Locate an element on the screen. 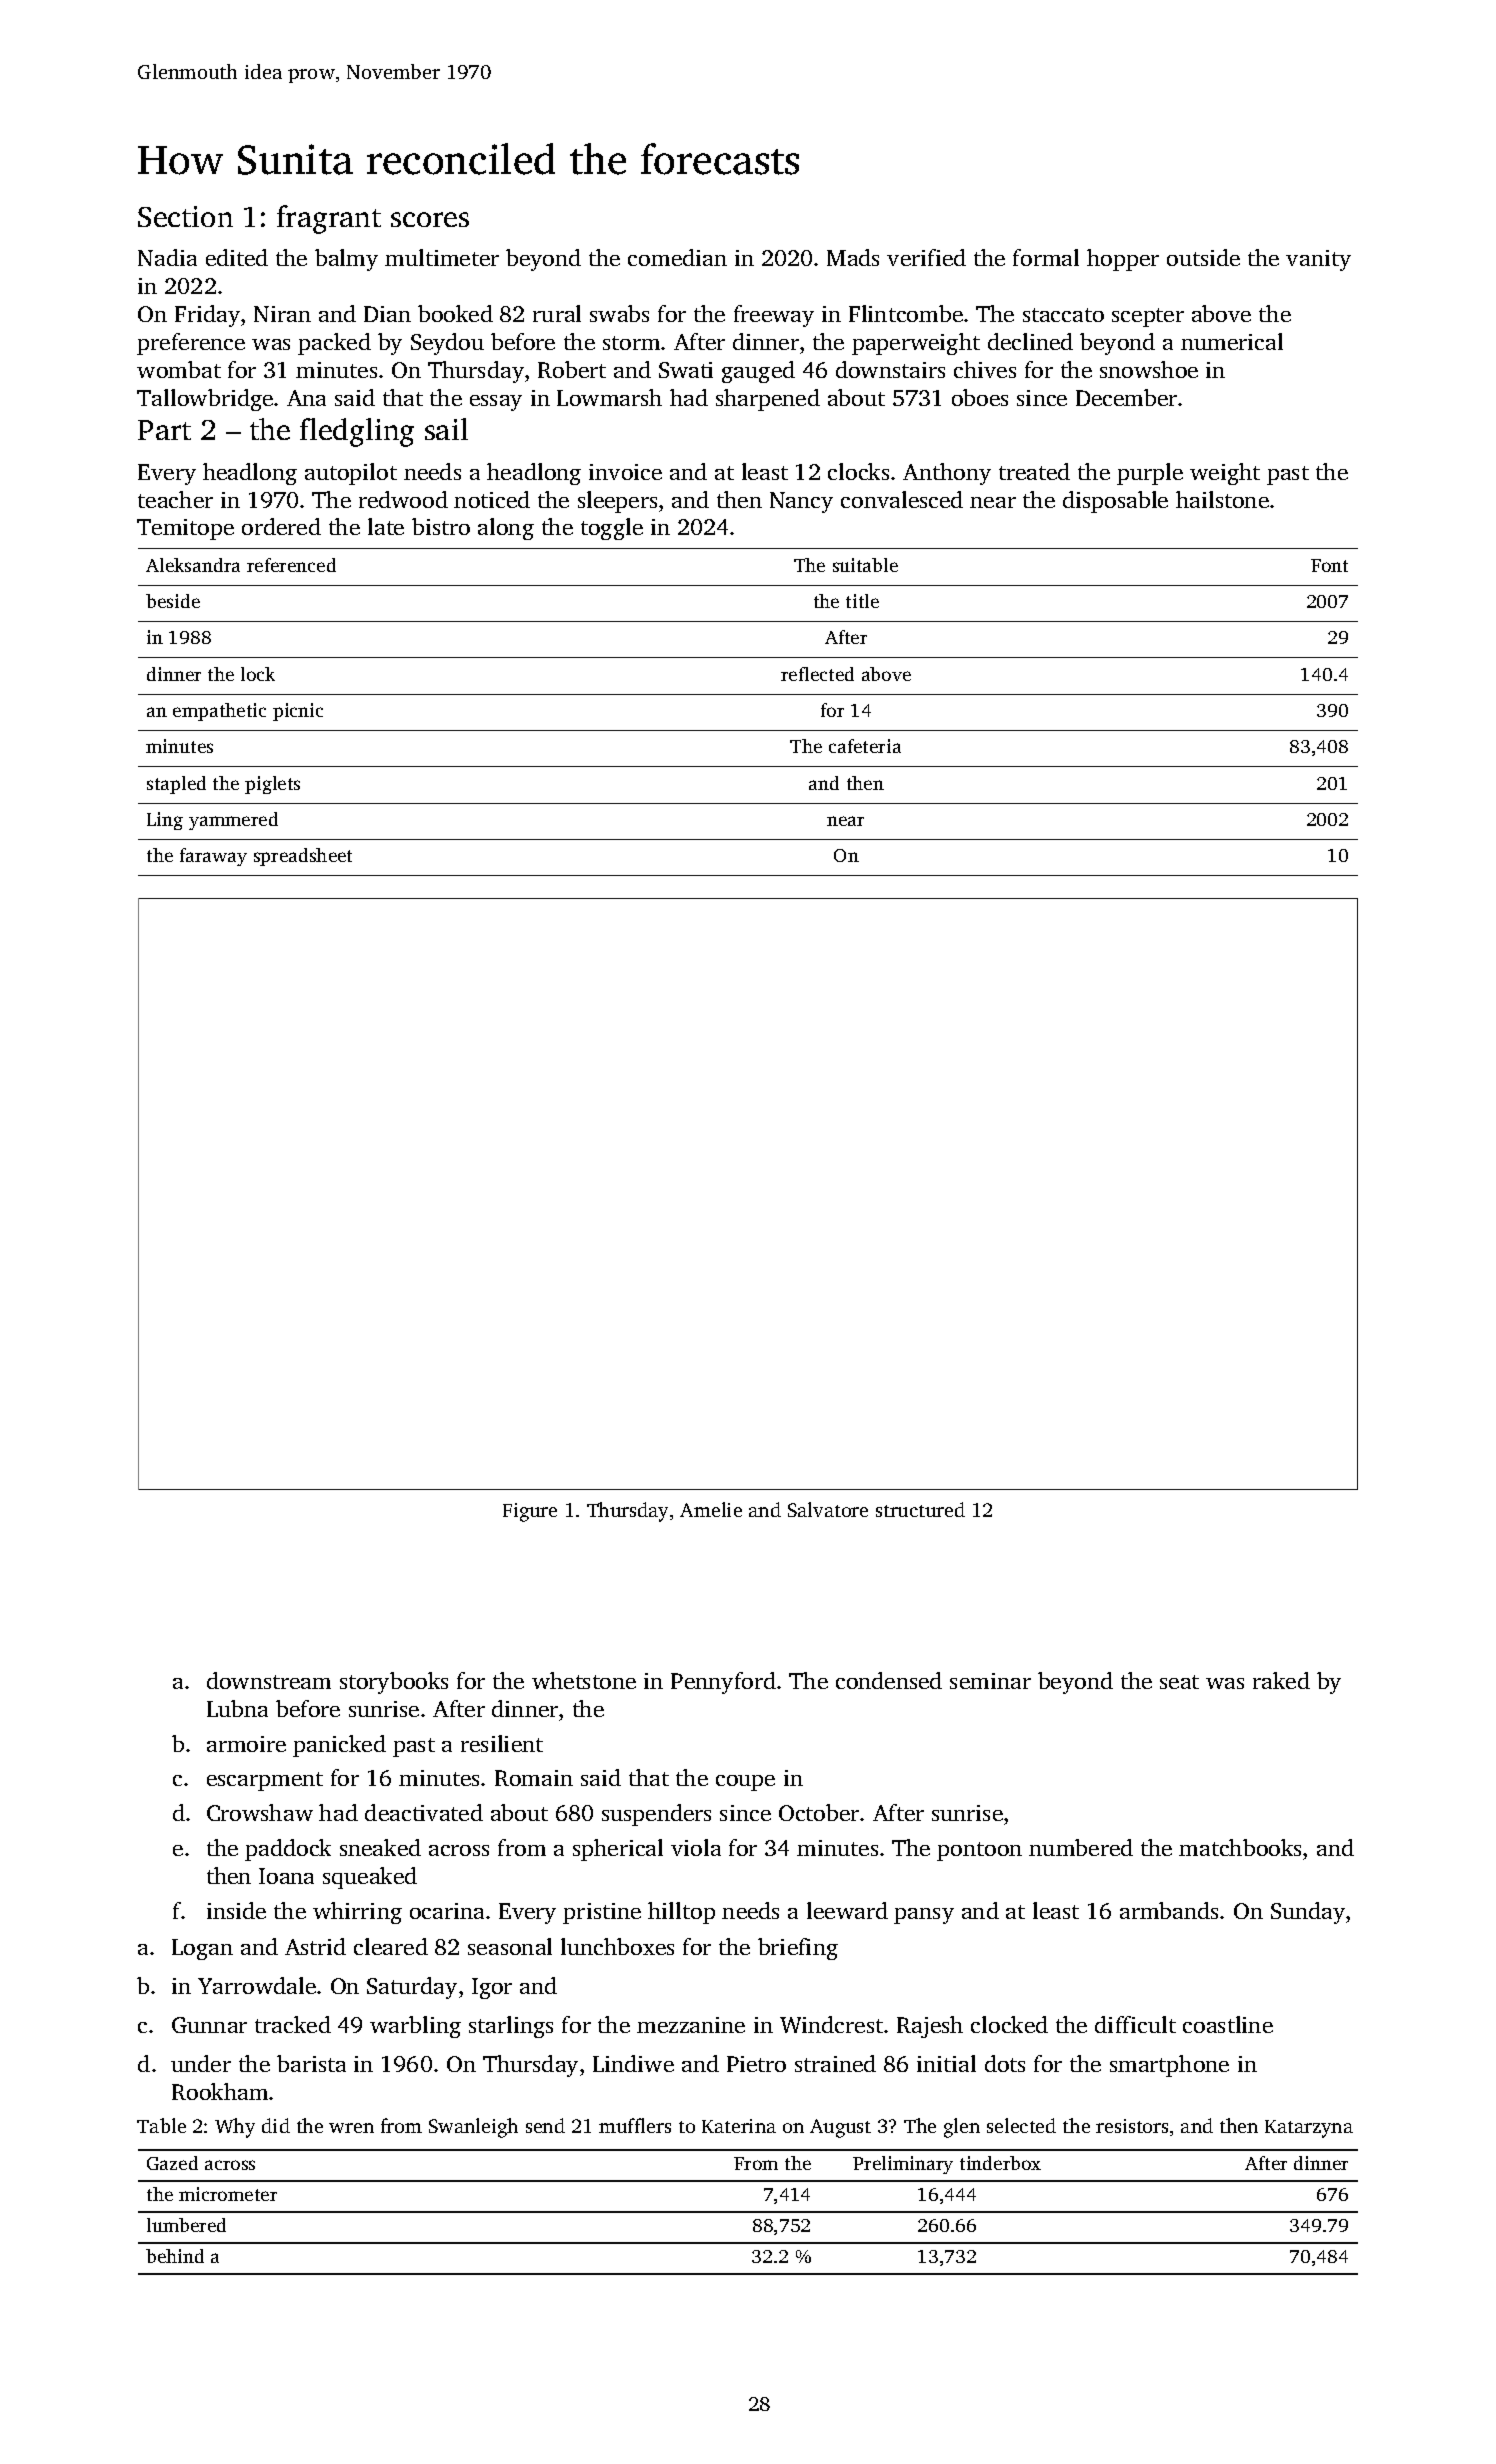 The image size is (1496, 2464). balmy is located at coordinates (346, 260).
